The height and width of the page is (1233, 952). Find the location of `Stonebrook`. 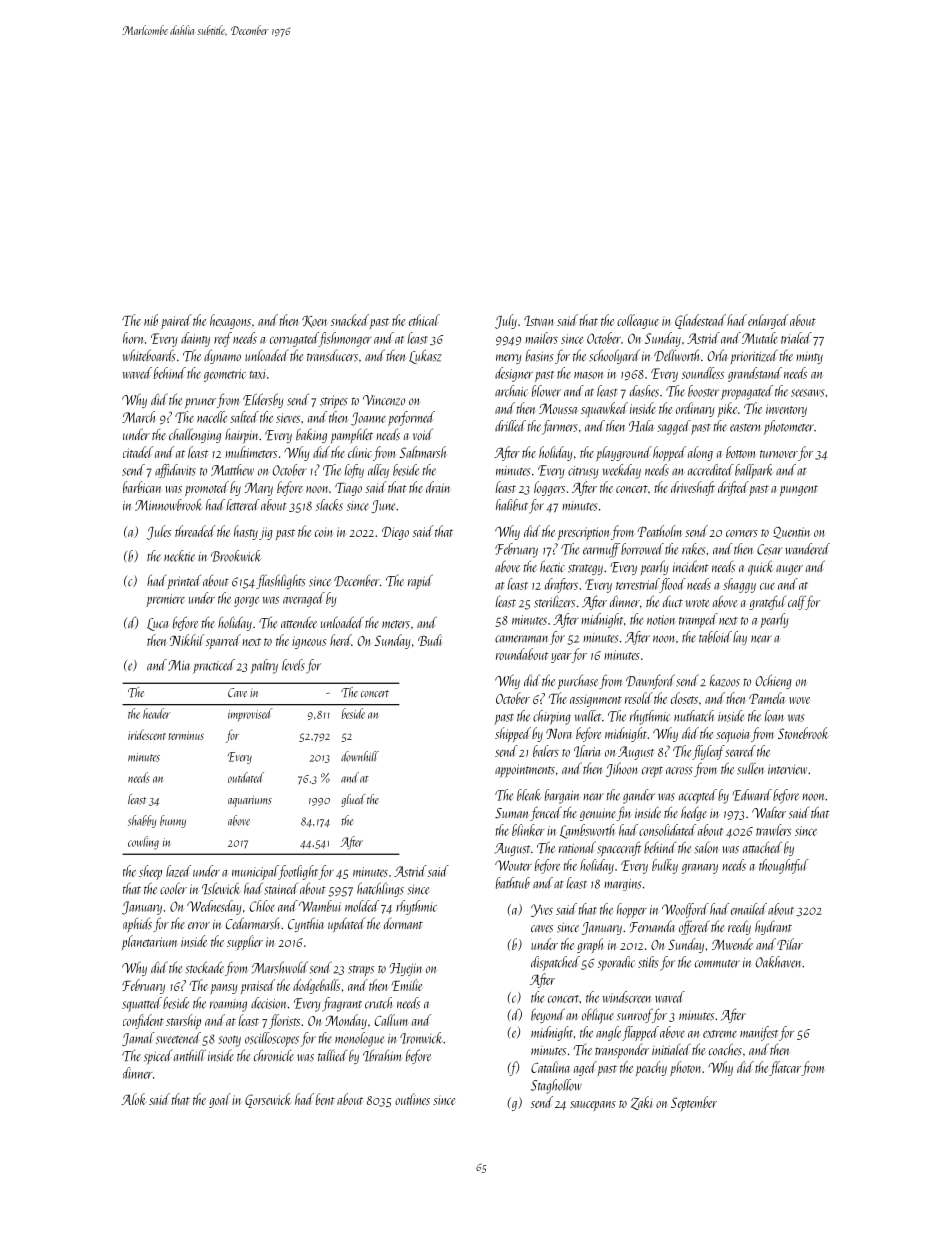

Stonebrook is located at coordinates (803, 733).
